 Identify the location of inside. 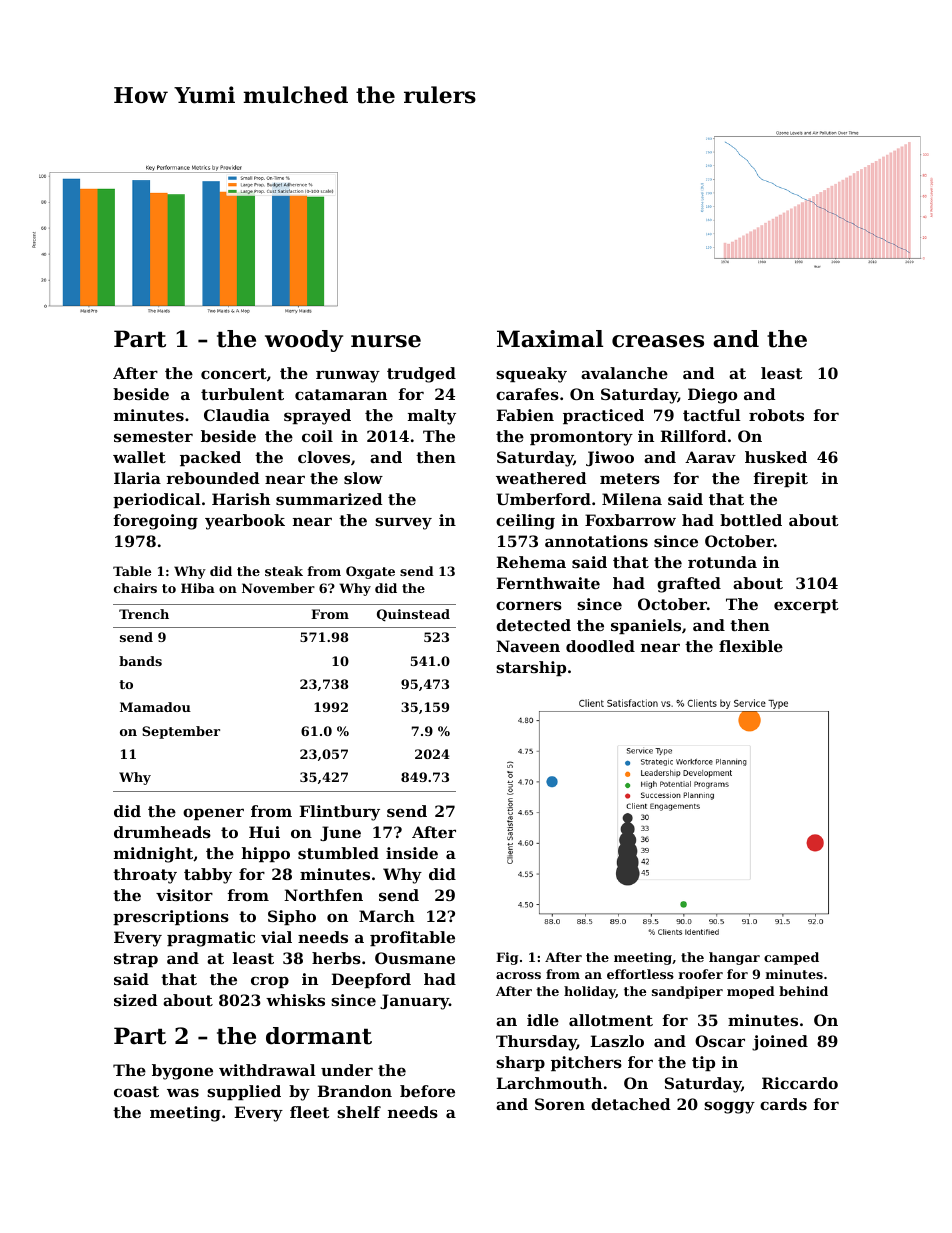
(412, 853).
